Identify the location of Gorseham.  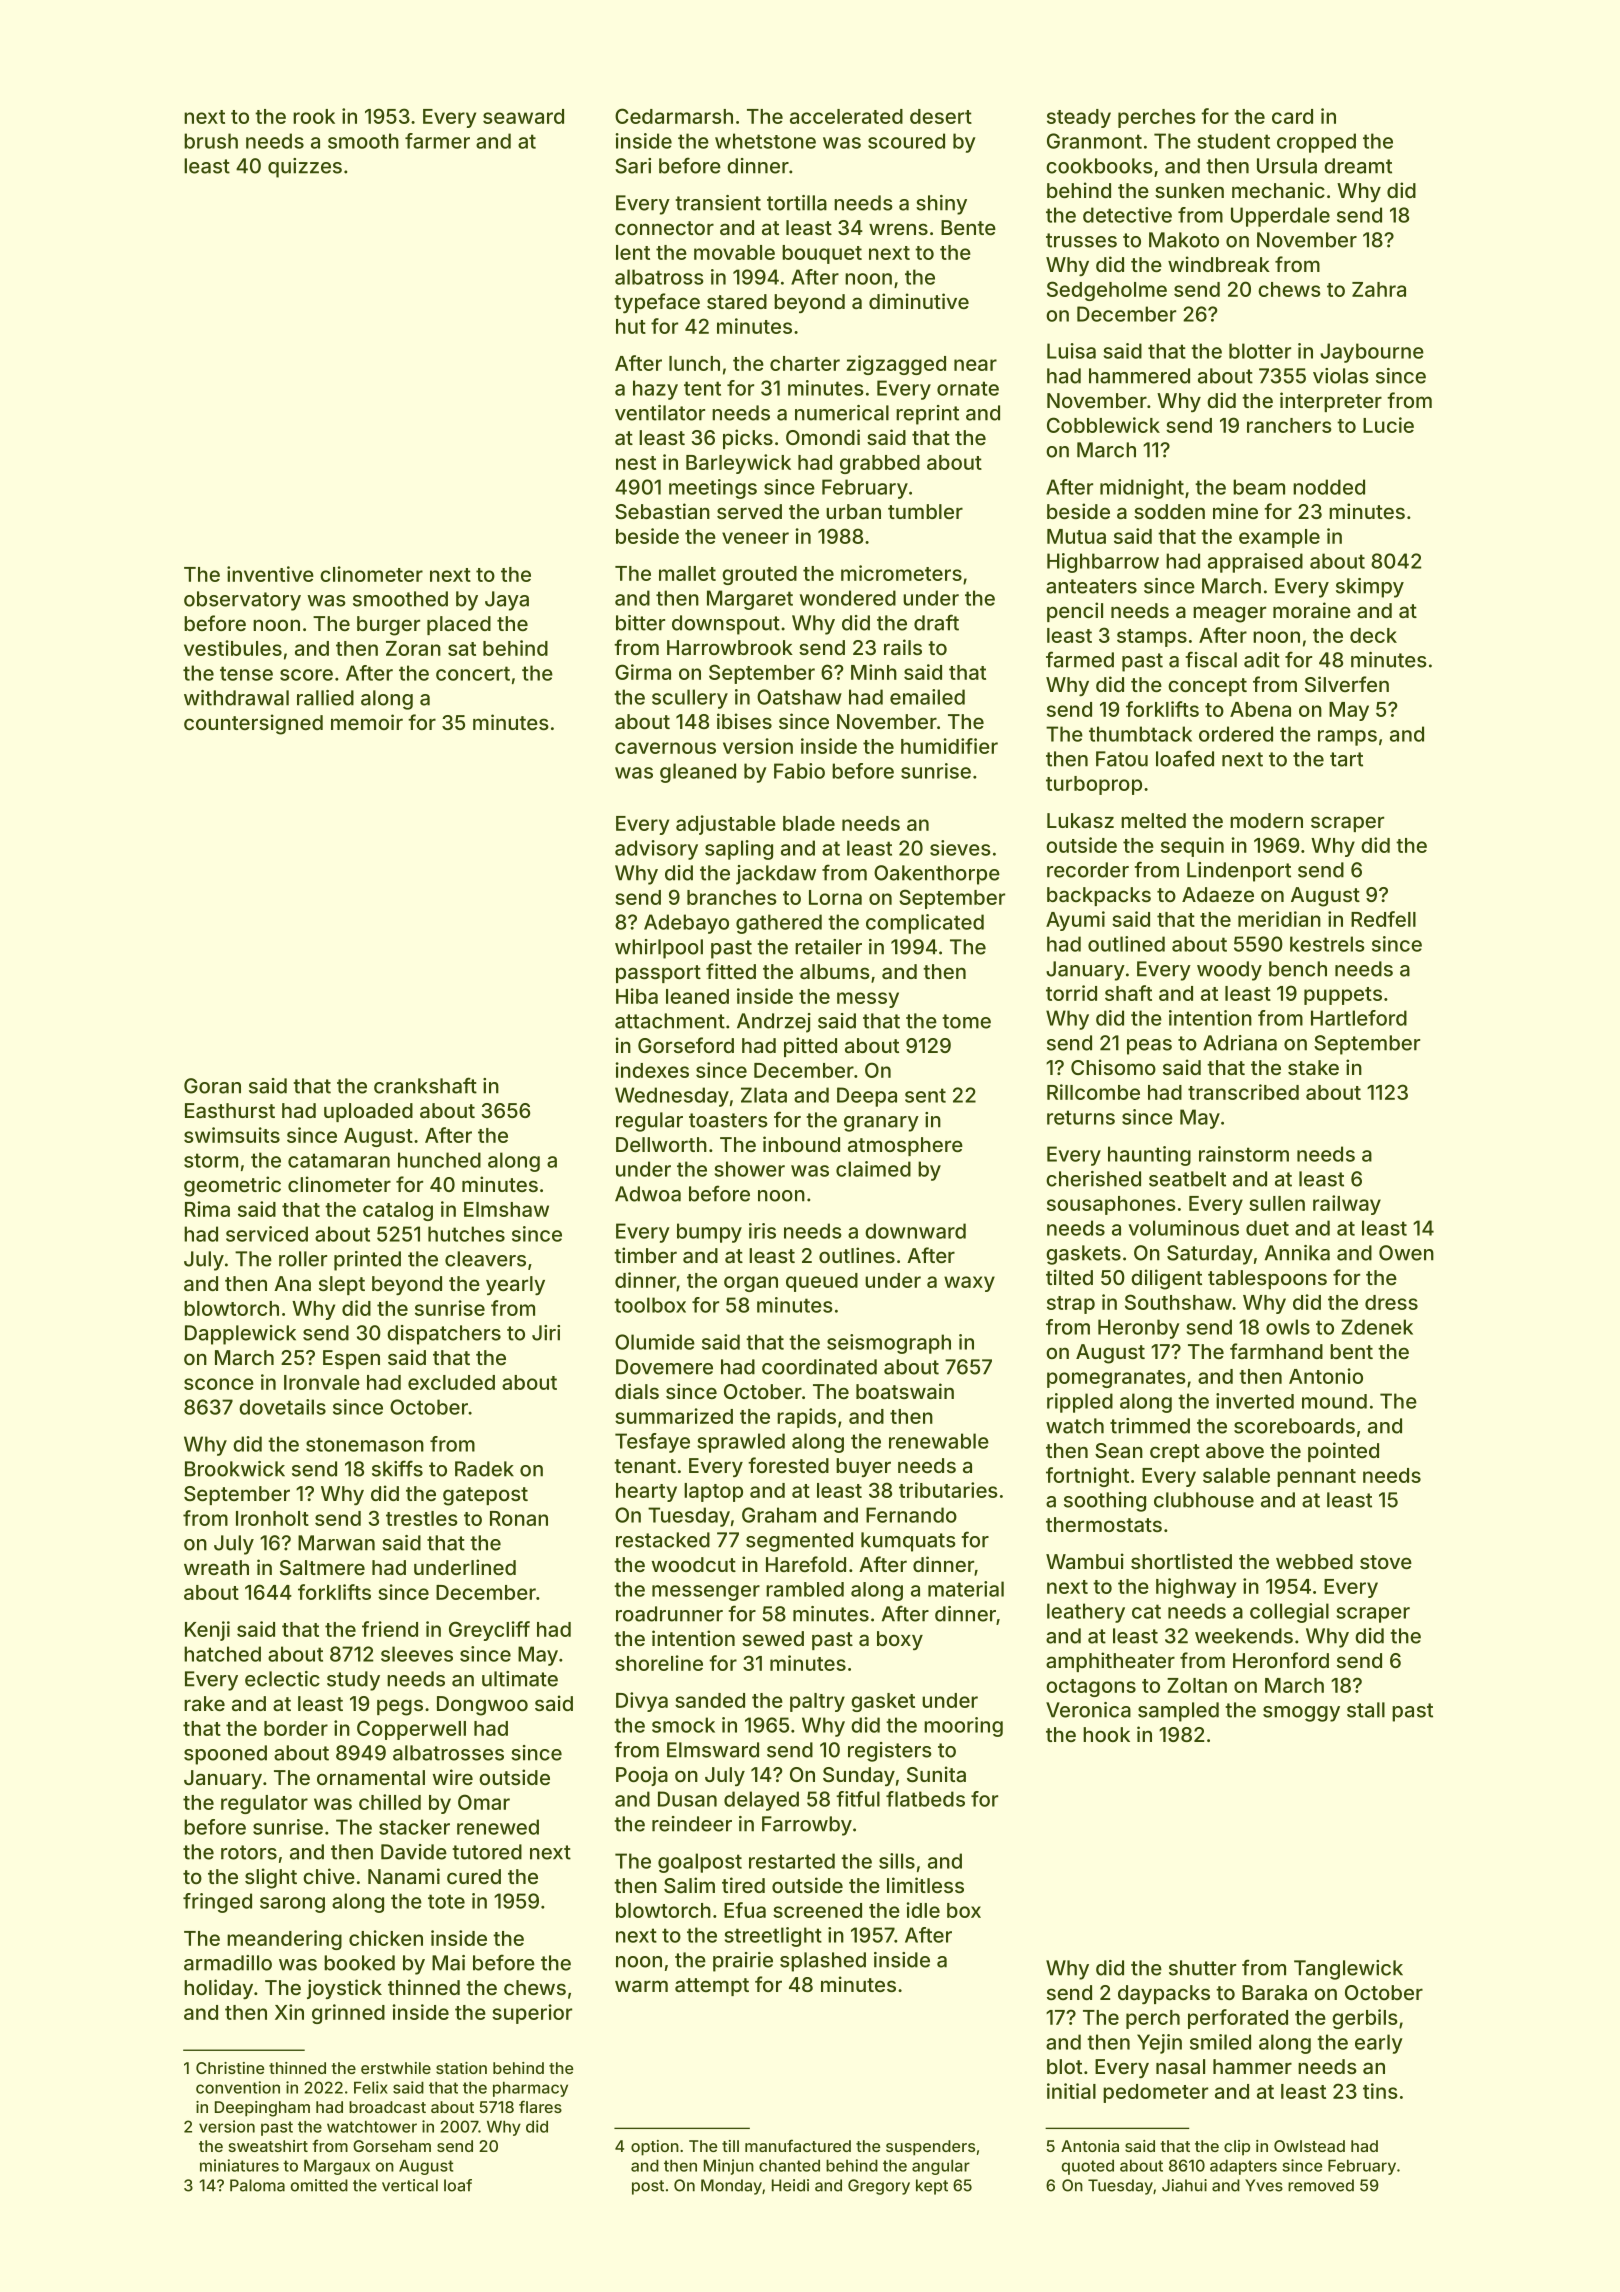
(392, 2146).
